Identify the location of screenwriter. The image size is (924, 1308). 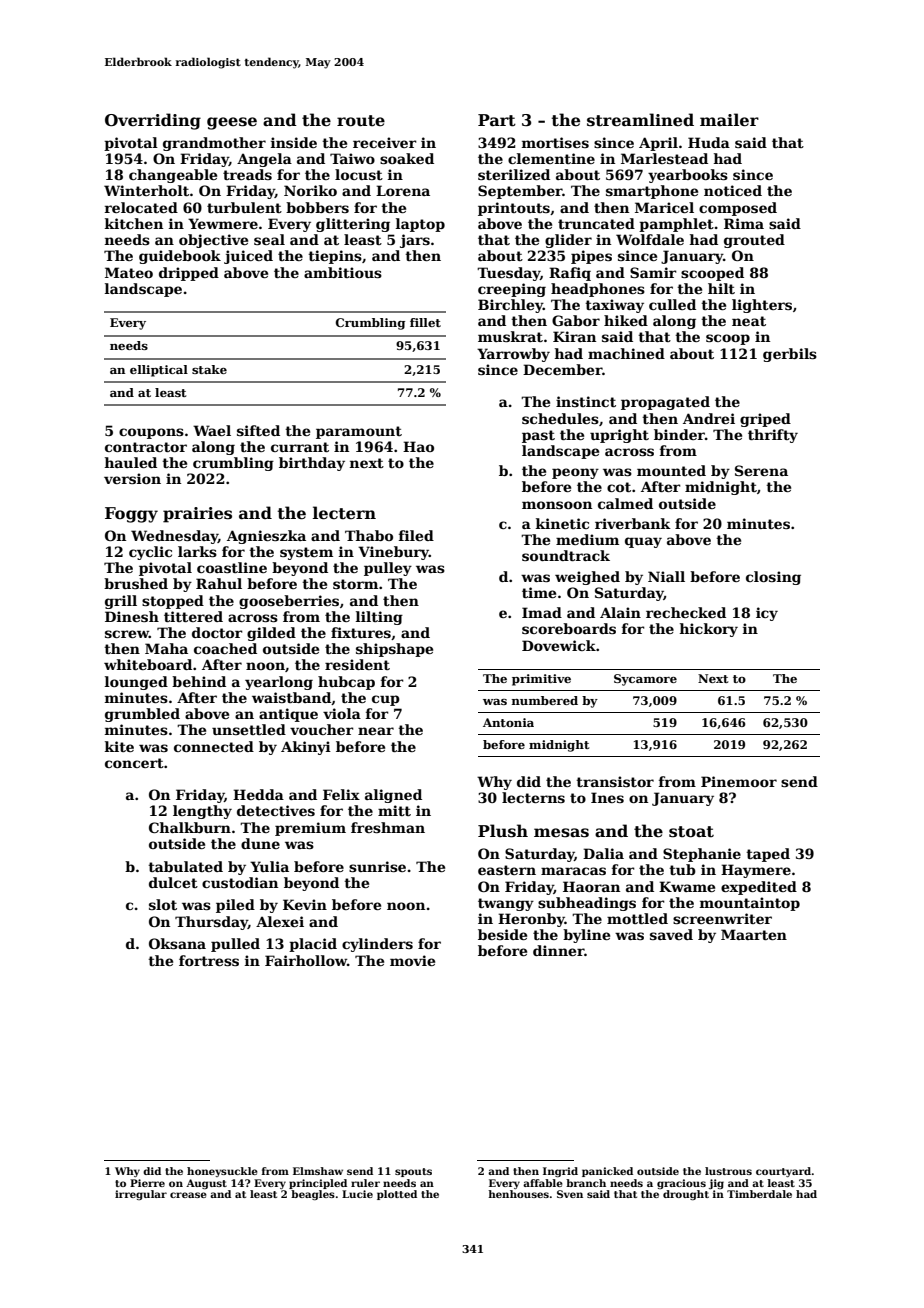
(722, 918).
